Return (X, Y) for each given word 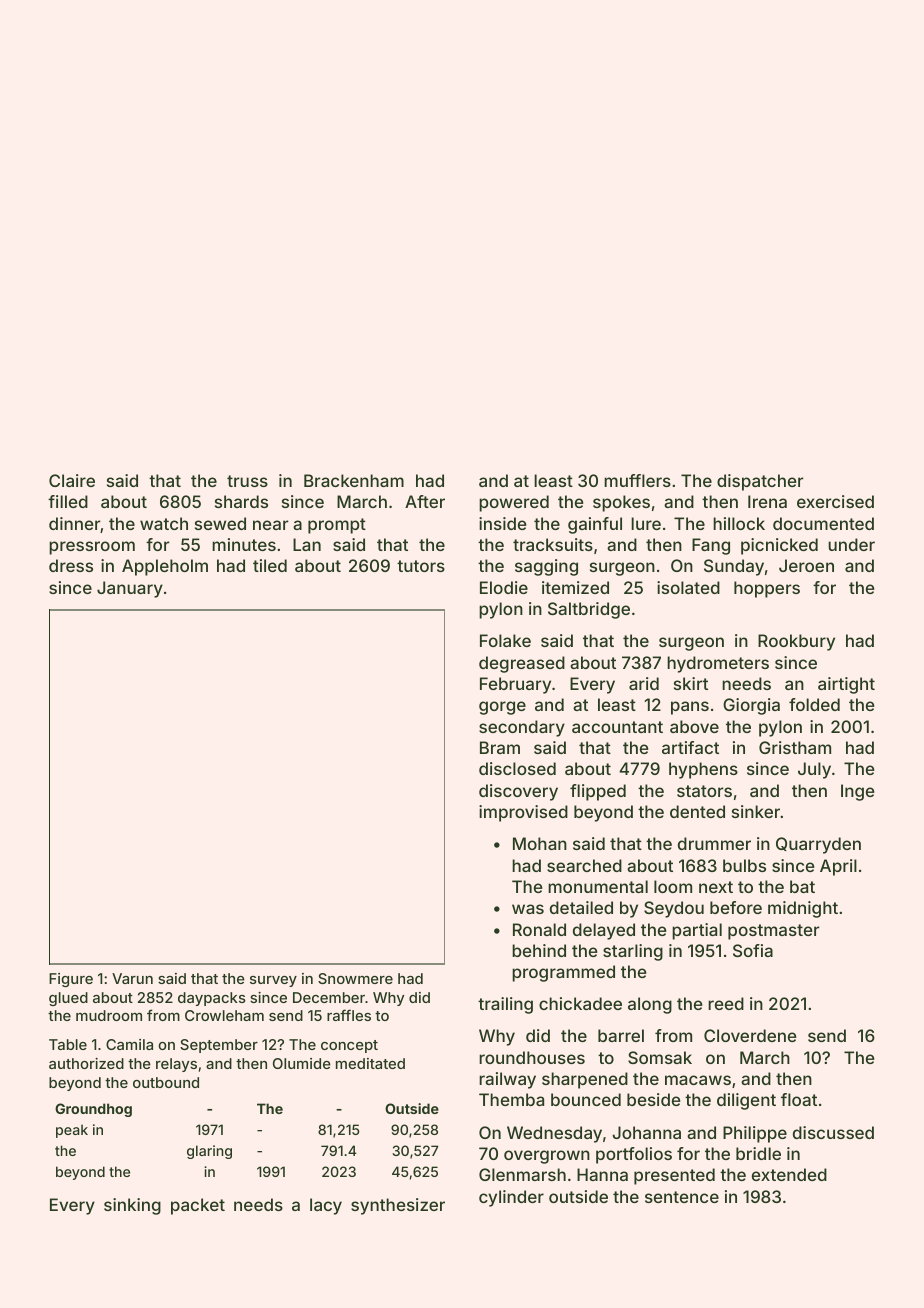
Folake (505, 640)
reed (726, 1003)
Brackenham (354, 480)
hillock (739, 523)
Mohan (540, 843)
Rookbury (796, 642)
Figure (71, 980)
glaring (209, 1152)
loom (673, 886)
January (130, 589)
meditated (370, 1063)
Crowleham (224, 1015)
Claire (72, 480)
